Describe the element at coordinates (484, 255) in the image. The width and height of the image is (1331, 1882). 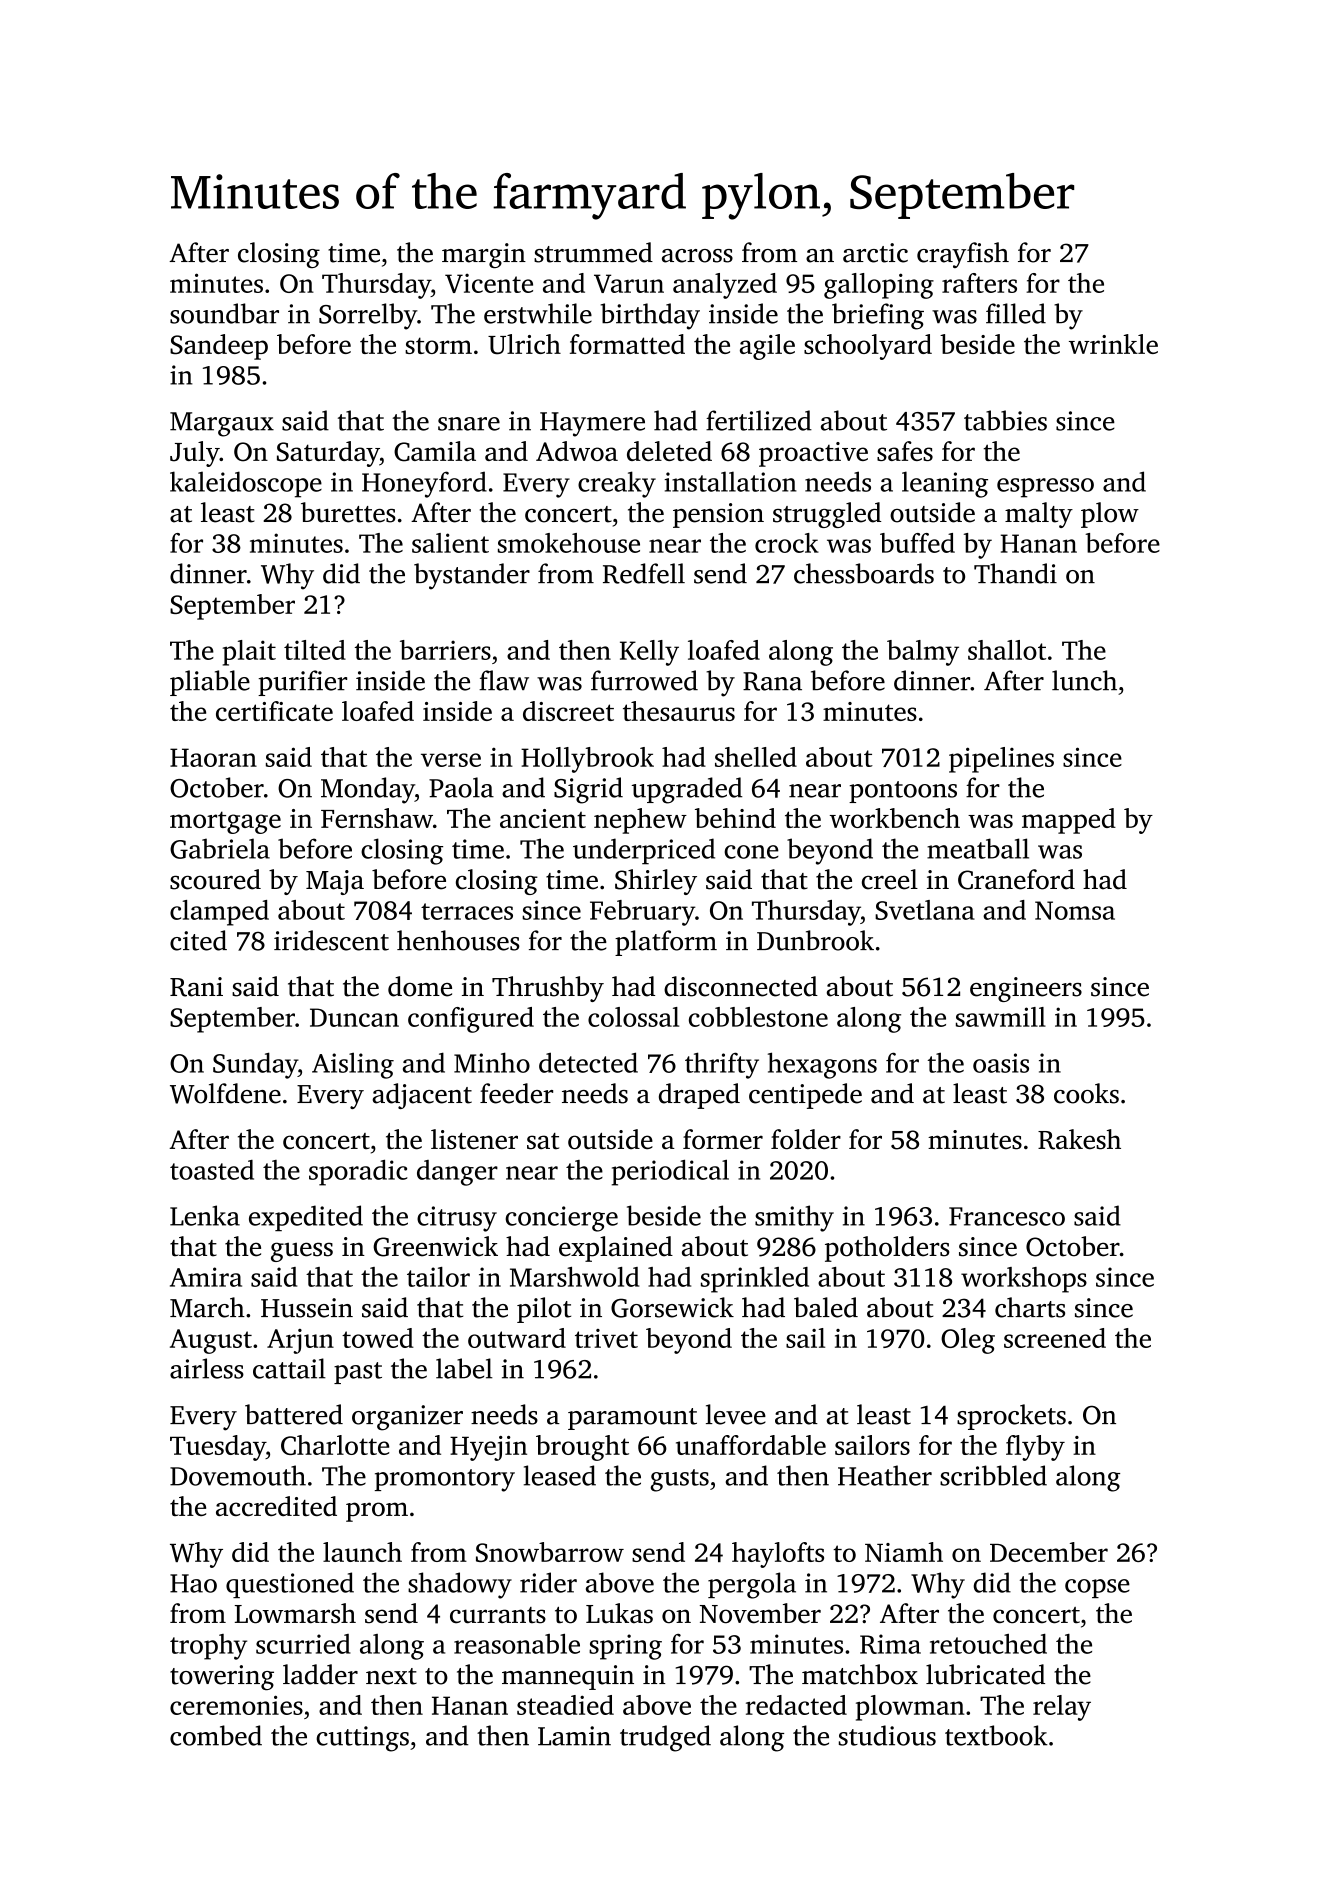
I see `margin` at that location.
